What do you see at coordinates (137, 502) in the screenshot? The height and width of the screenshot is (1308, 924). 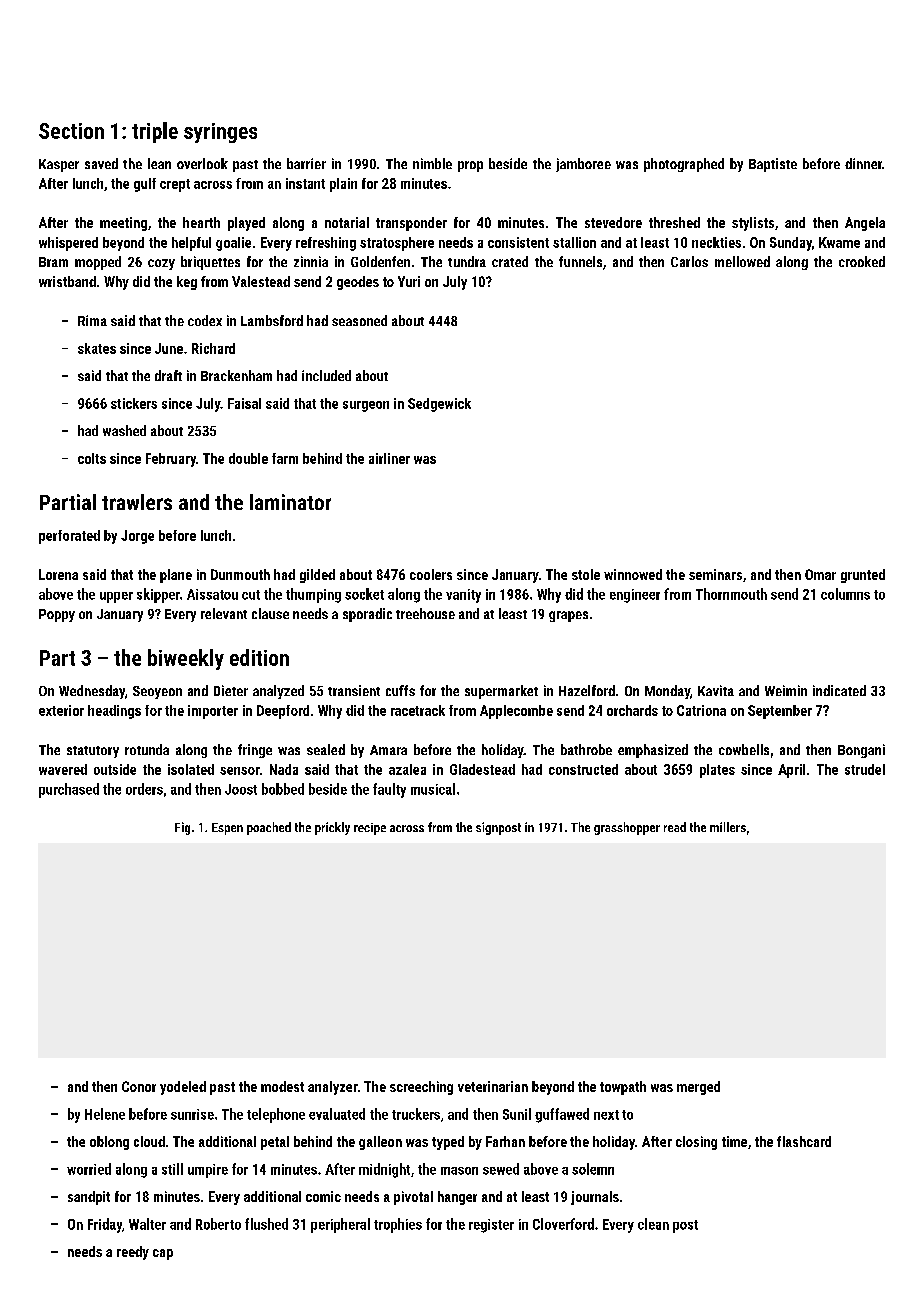 I see `trawlers` at bounding box center [137, 502].
